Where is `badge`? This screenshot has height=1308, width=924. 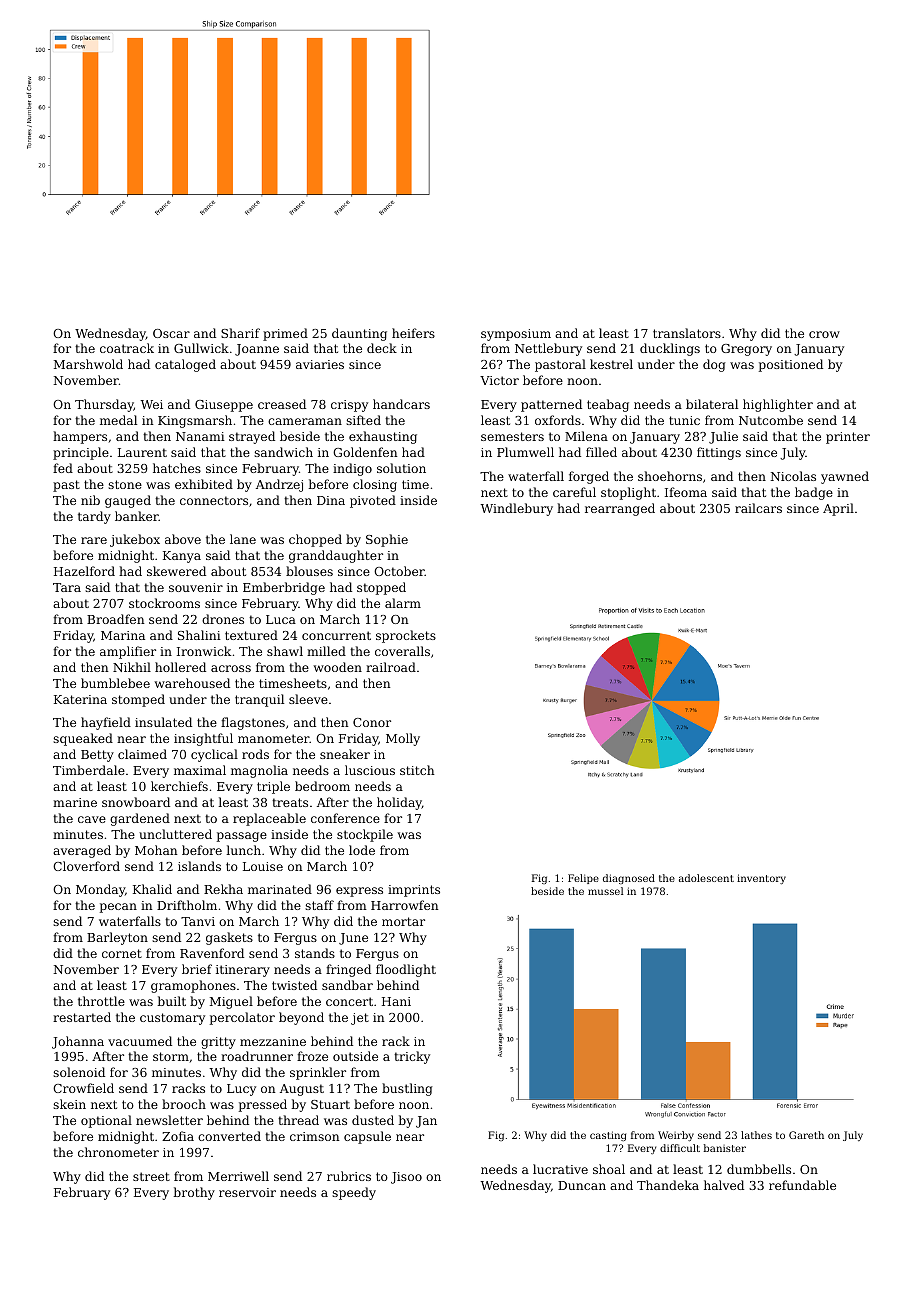 badge is located at coordinates (814, 493).
